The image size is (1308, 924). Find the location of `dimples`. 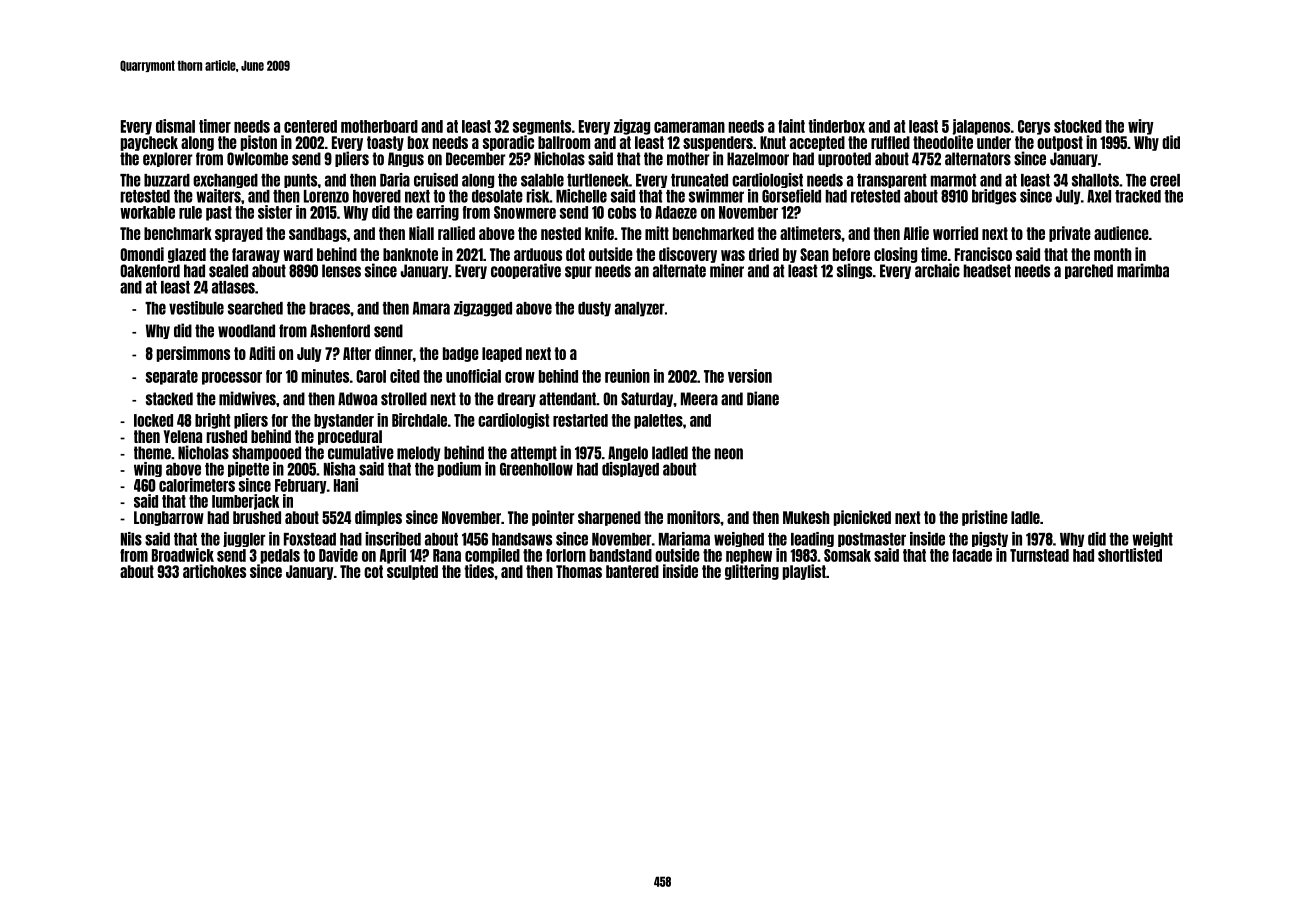

dimples is located at coordinates (378, 518).
